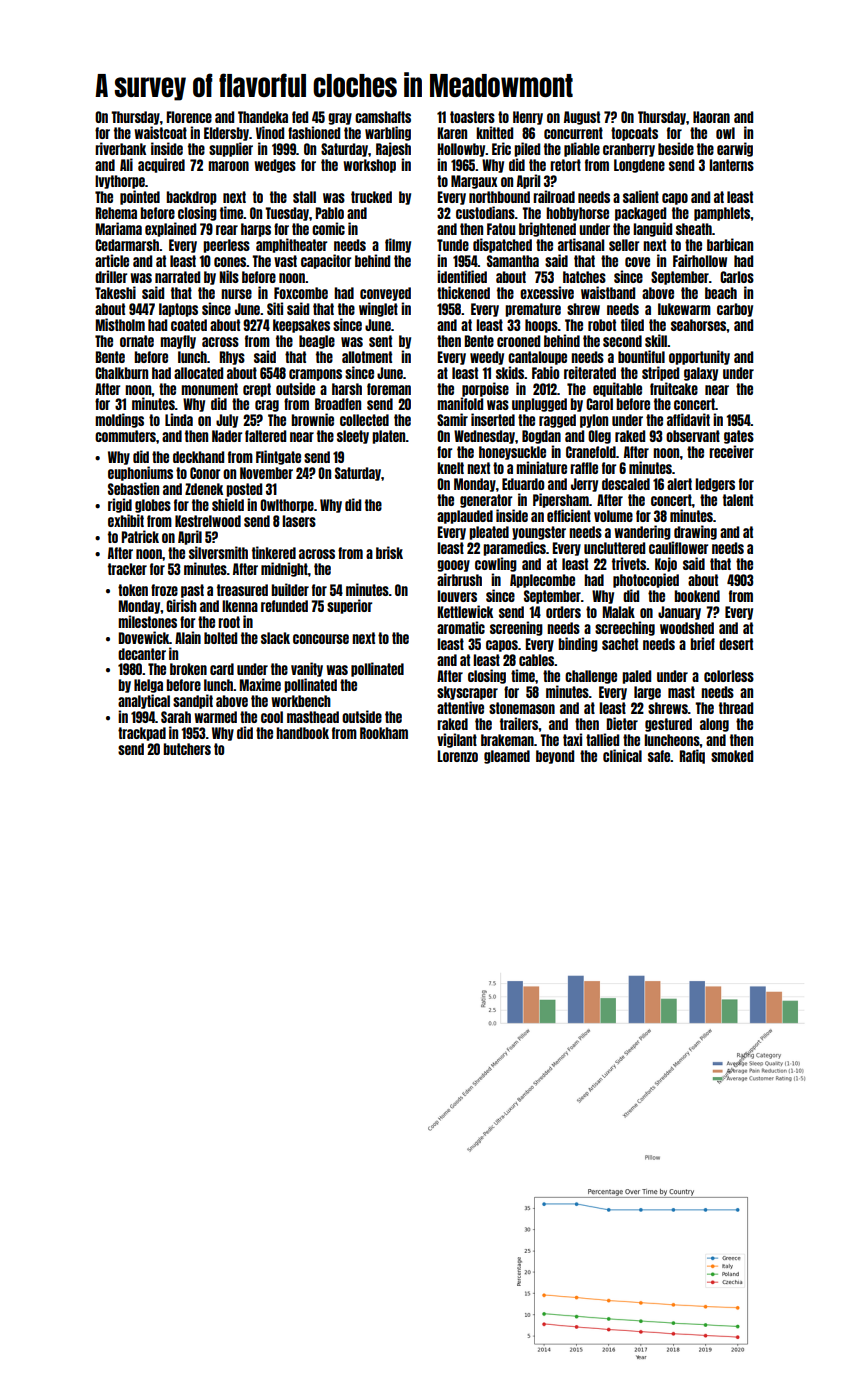 Image resolution: width=849 pixels, height=1400 pixels. I want to click on aromatic, so click(461, 627).
